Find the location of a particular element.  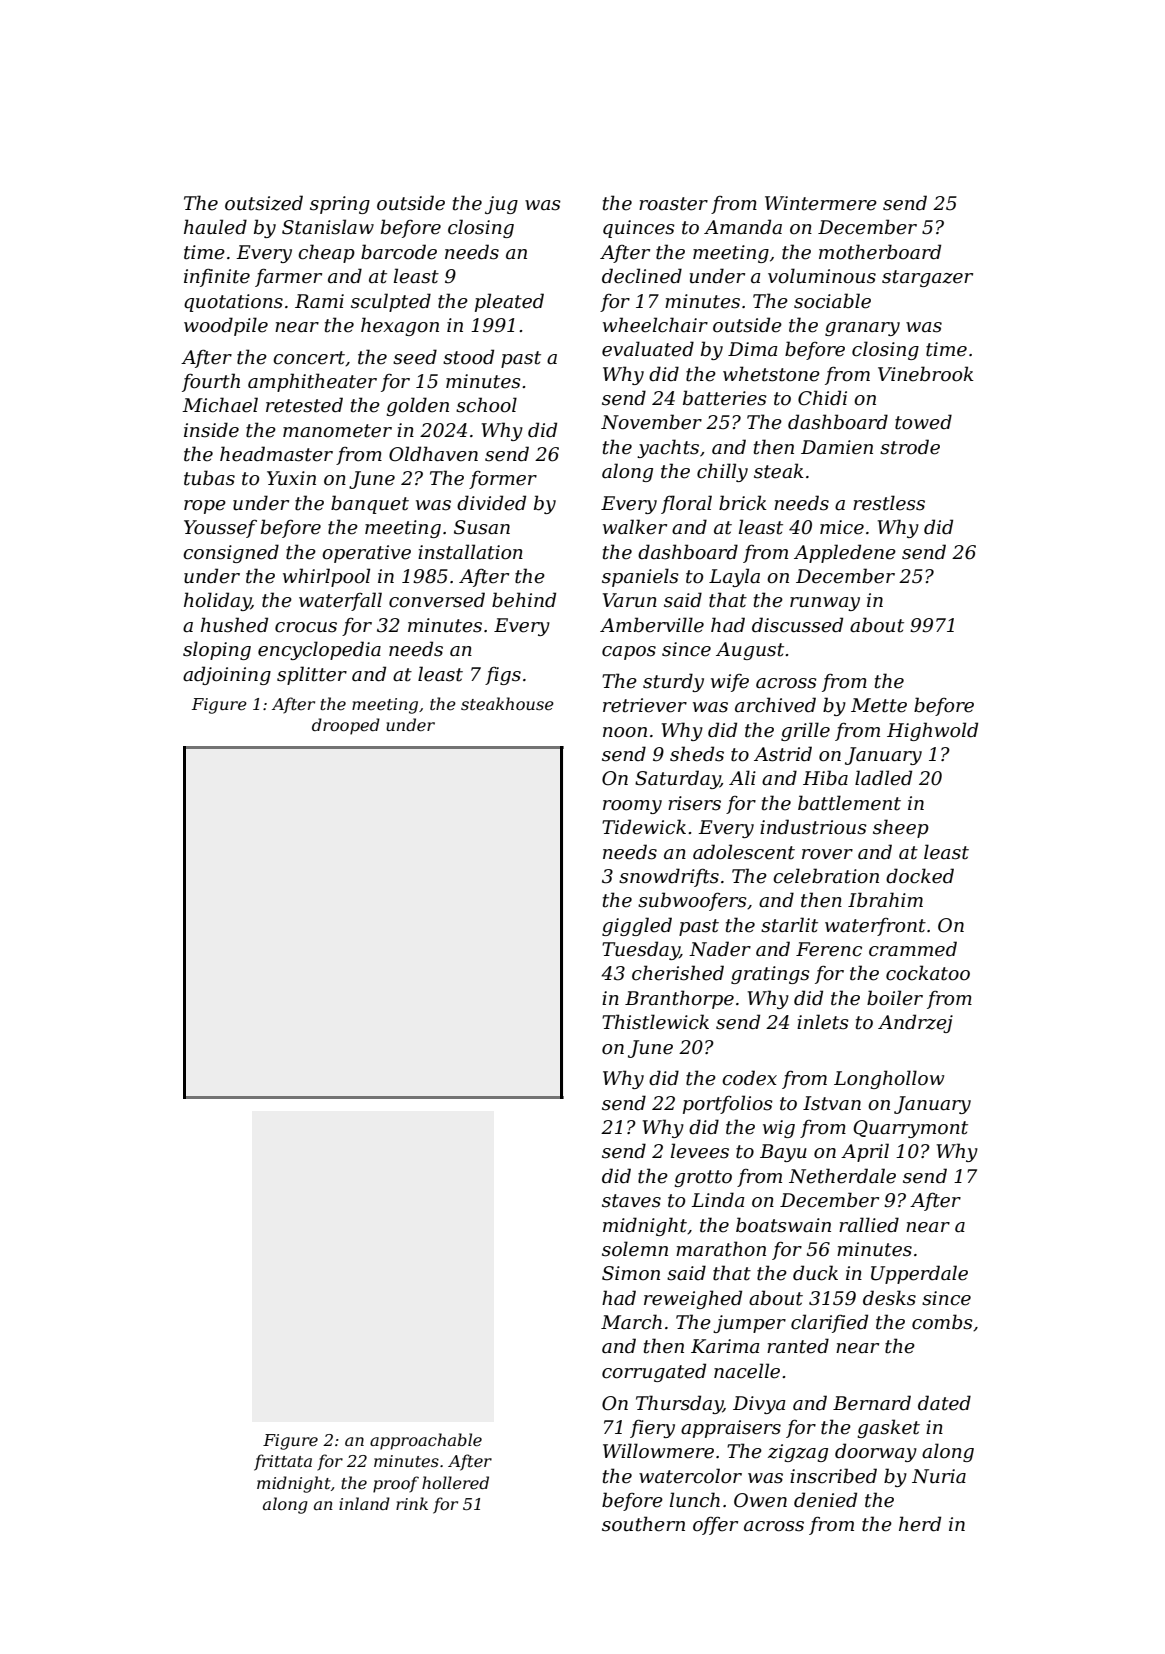

spring is located at coordinates (340, 205).
